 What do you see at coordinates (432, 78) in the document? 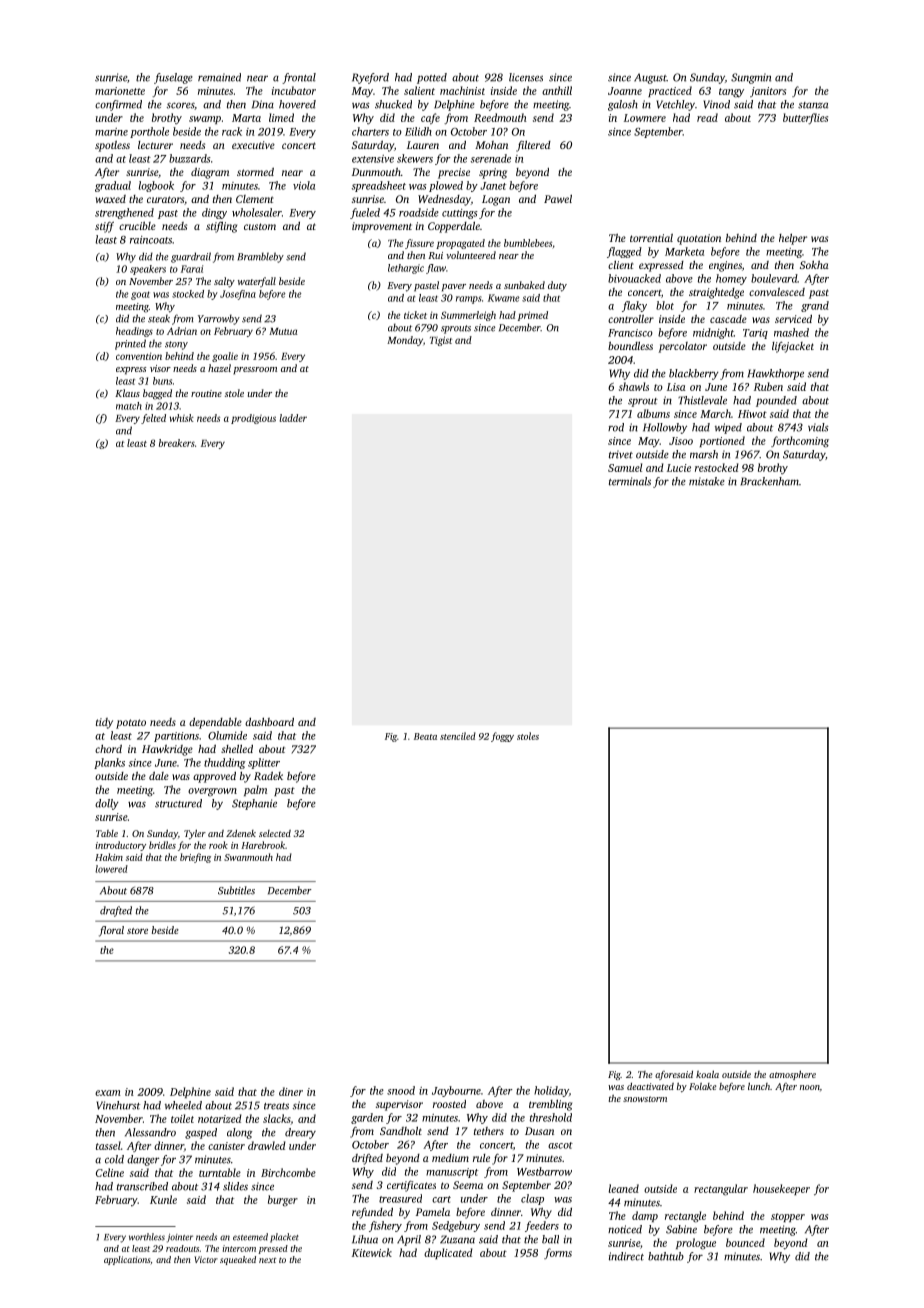
I see `potted` at bounding box center [432, 78].
